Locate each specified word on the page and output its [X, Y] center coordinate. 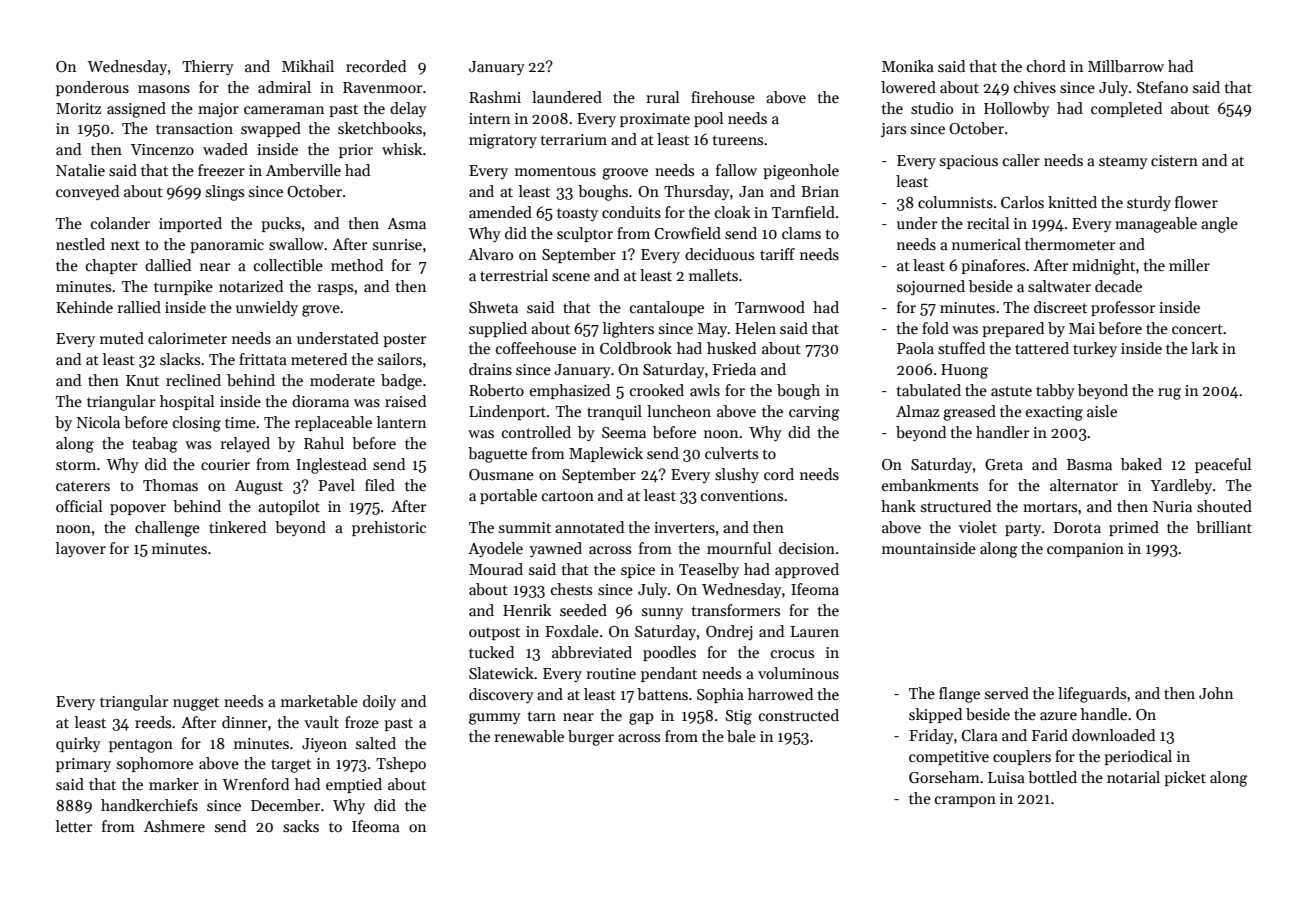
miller [1189, 265]
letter [74, 826]
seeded [583, 610]
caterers [83, 486]
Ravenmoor [382, 87]
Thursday [697, 192]
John [1216, 693]
